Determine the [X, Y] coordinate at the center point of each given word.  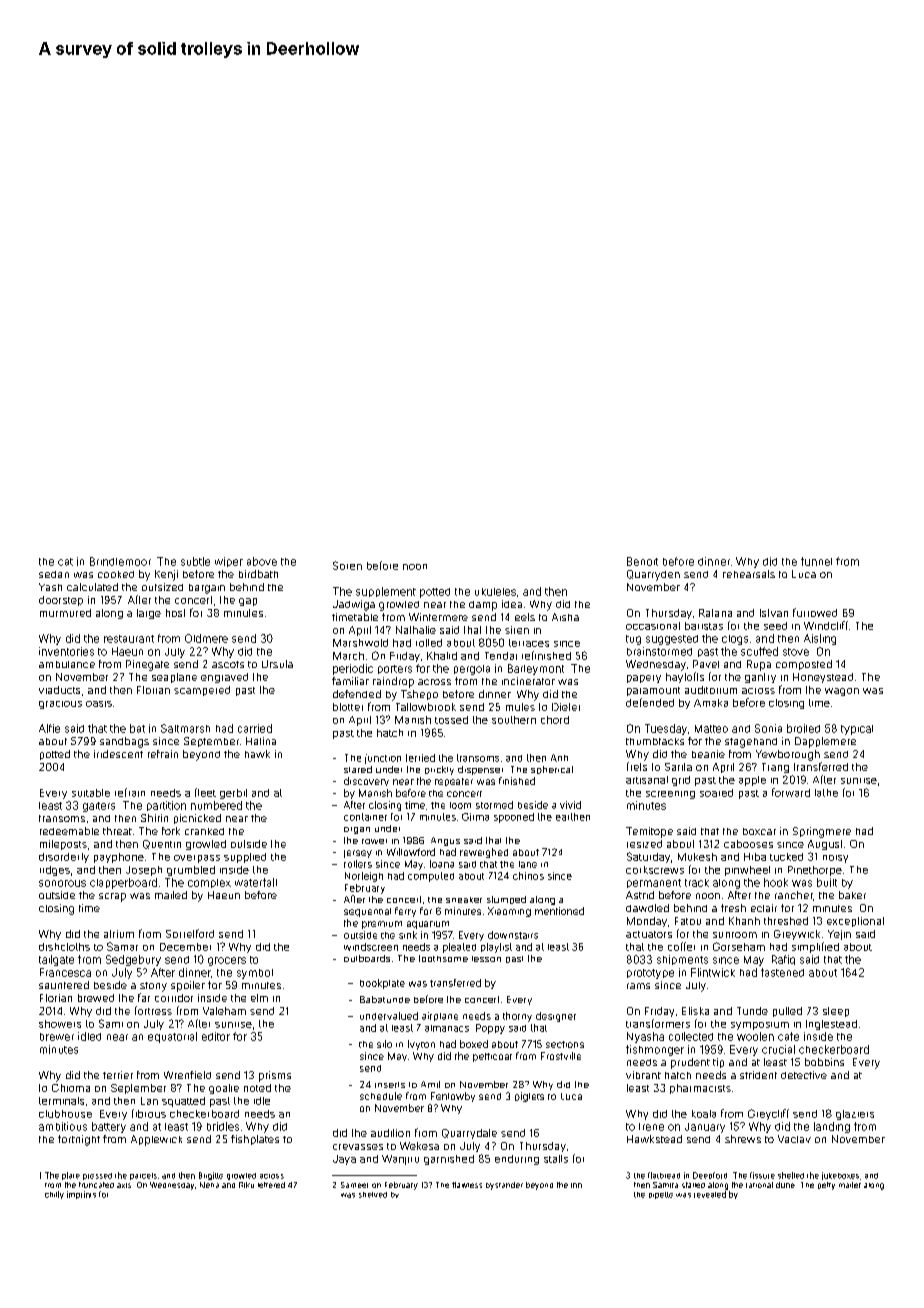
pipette [661, 1195]
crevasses [358, 1147]
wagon [842, 692]
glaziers [855, 1115]
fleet [205, 792]
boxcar [759, 831]
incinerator [528, 681]
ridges [55, 871]
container [365, 817]
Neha [209, 1185]
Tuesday [666, 729]
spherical [552, 770]
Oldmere [206, 638]
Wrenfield [187, 1075]
